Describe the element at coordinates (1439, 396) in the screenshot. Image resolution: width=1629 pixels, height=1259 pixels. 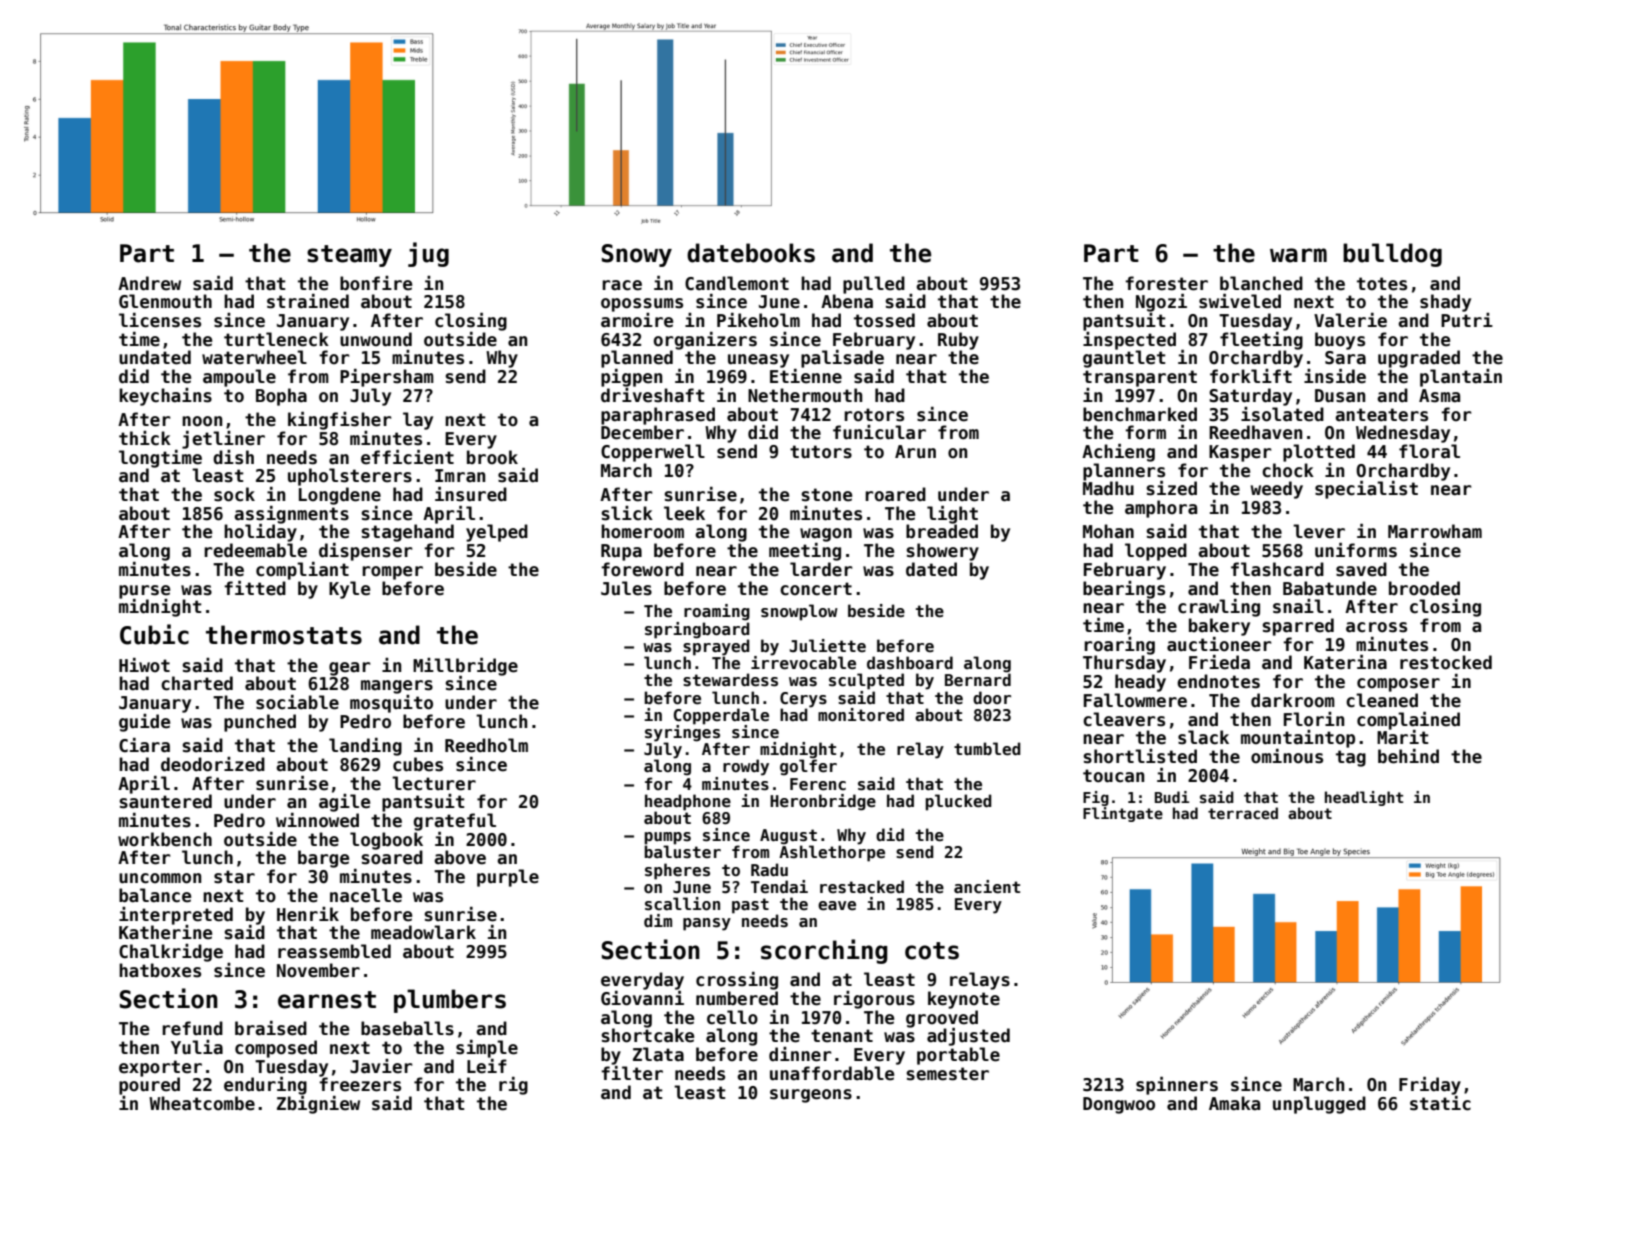
I see `Asma` at that location.
